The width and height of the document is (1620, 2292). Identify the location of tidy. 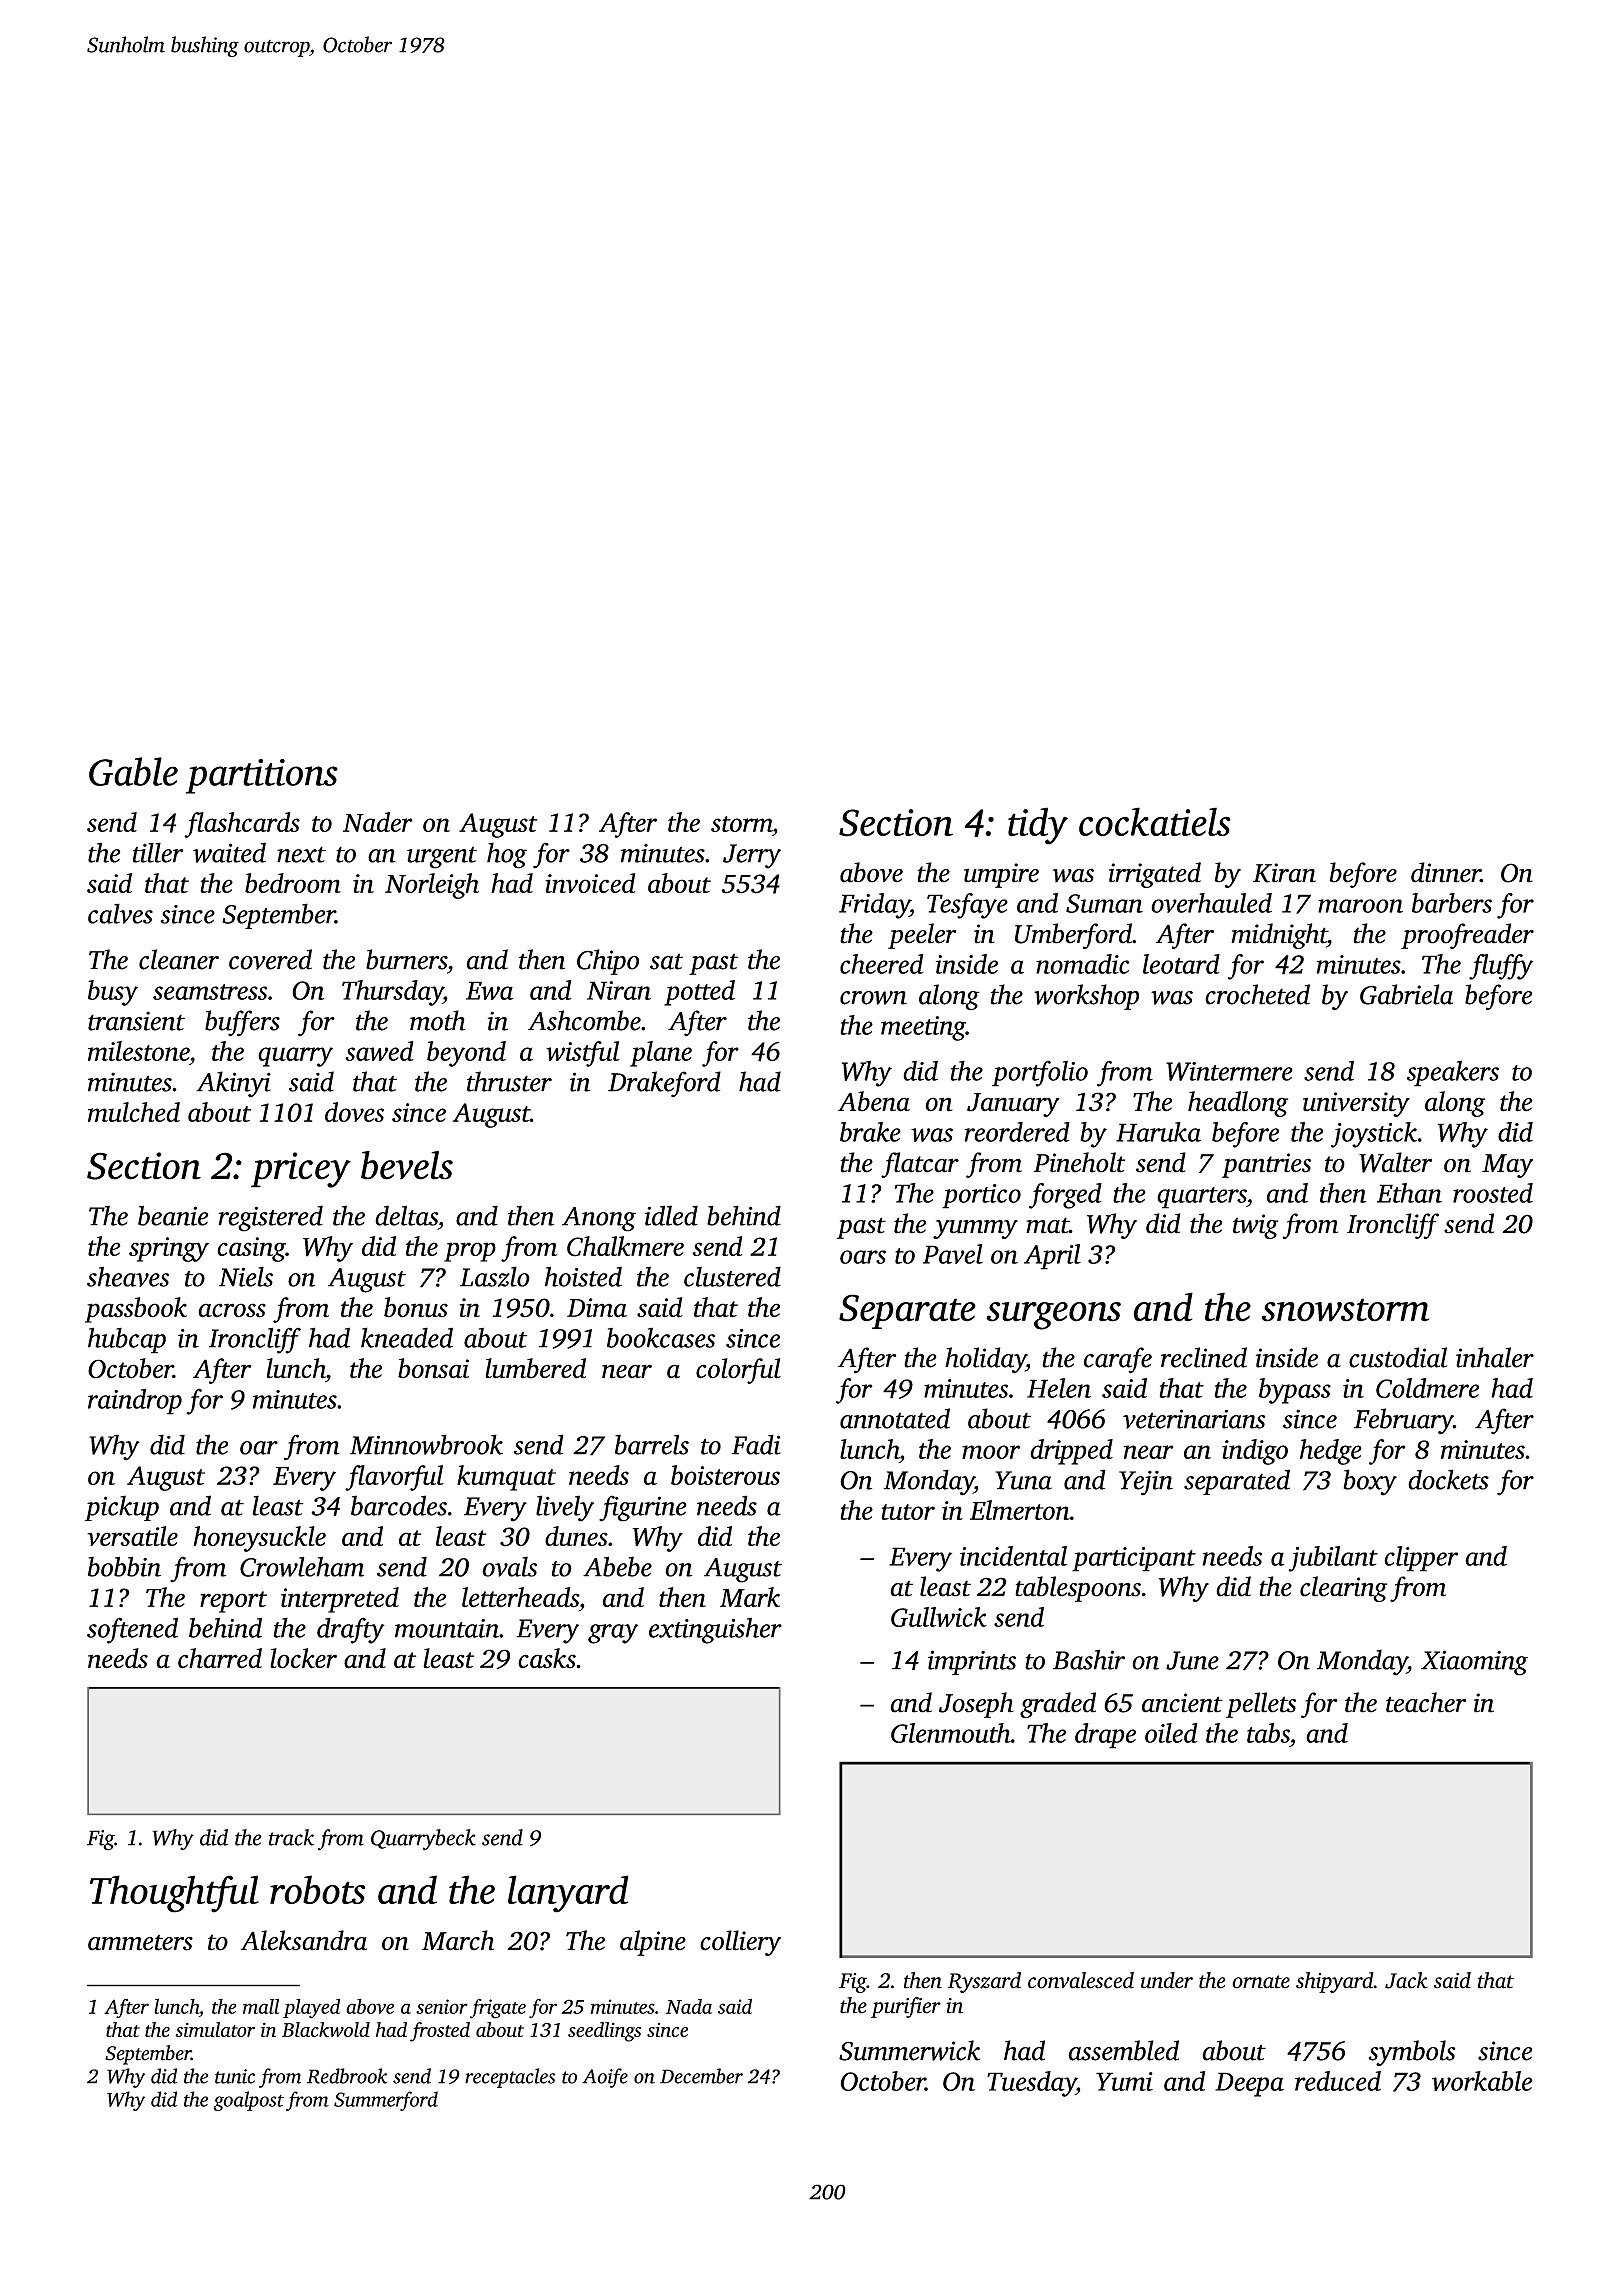
(1038, 826).
